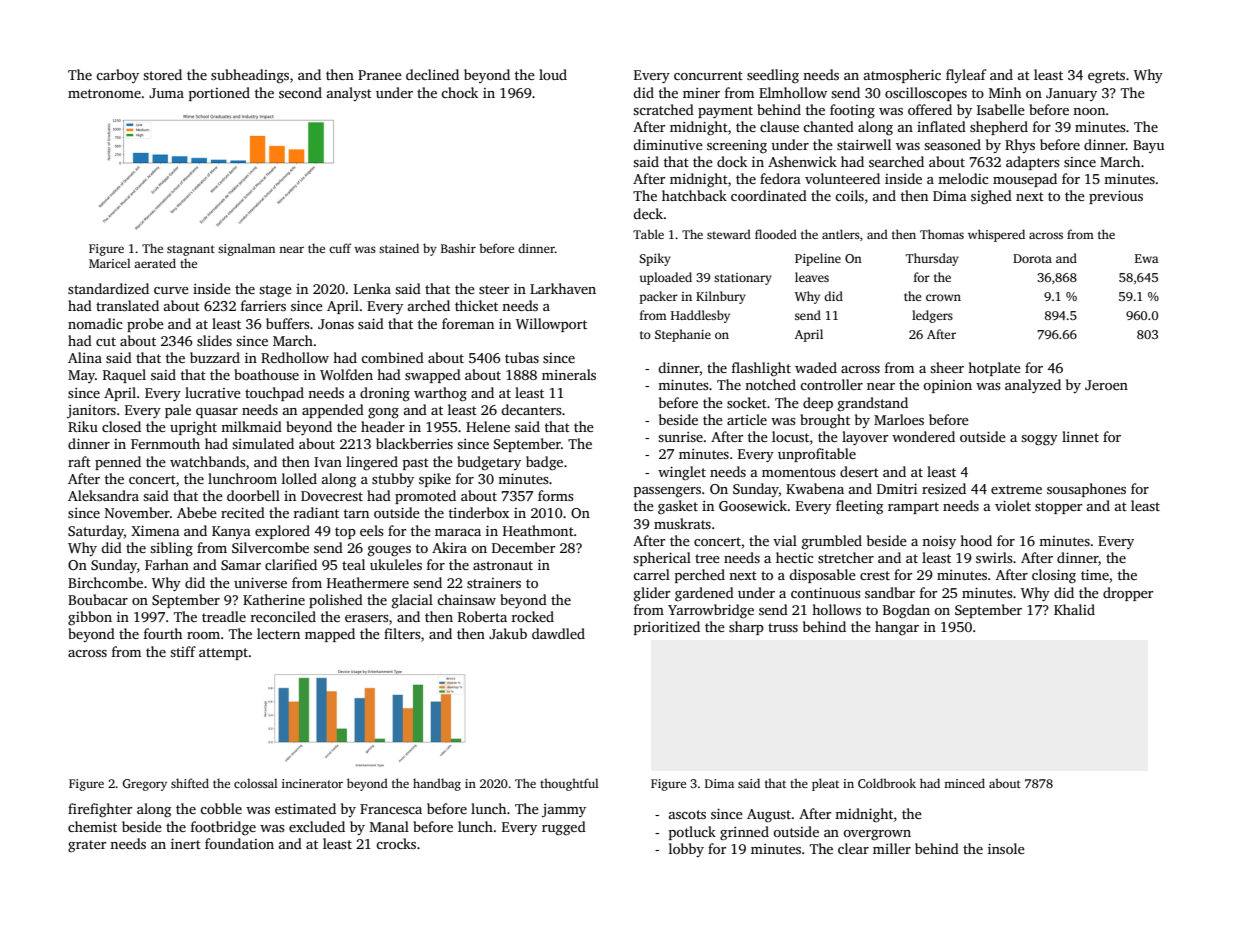 The height and width of the screenshot is (952, 1233). What do you see at coordinates (897, 628) in the screenshot?
I see `hangar` at bounding box center [897, 628].
